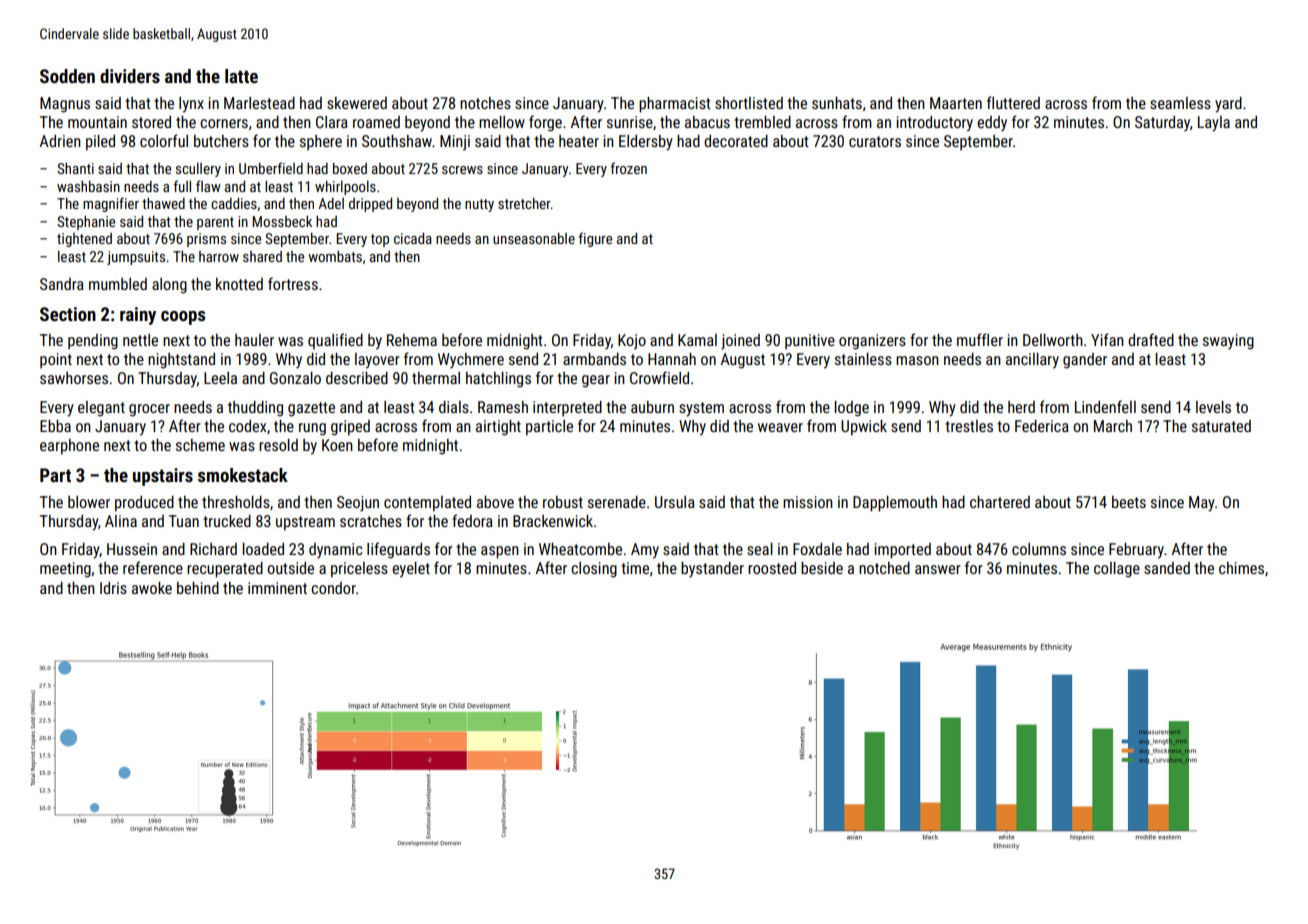 The height and width of the image is (924, 1308). What do you see at coordinates (337, 445) in the image?
I see `Koen` at bounding box center [337, 445].
